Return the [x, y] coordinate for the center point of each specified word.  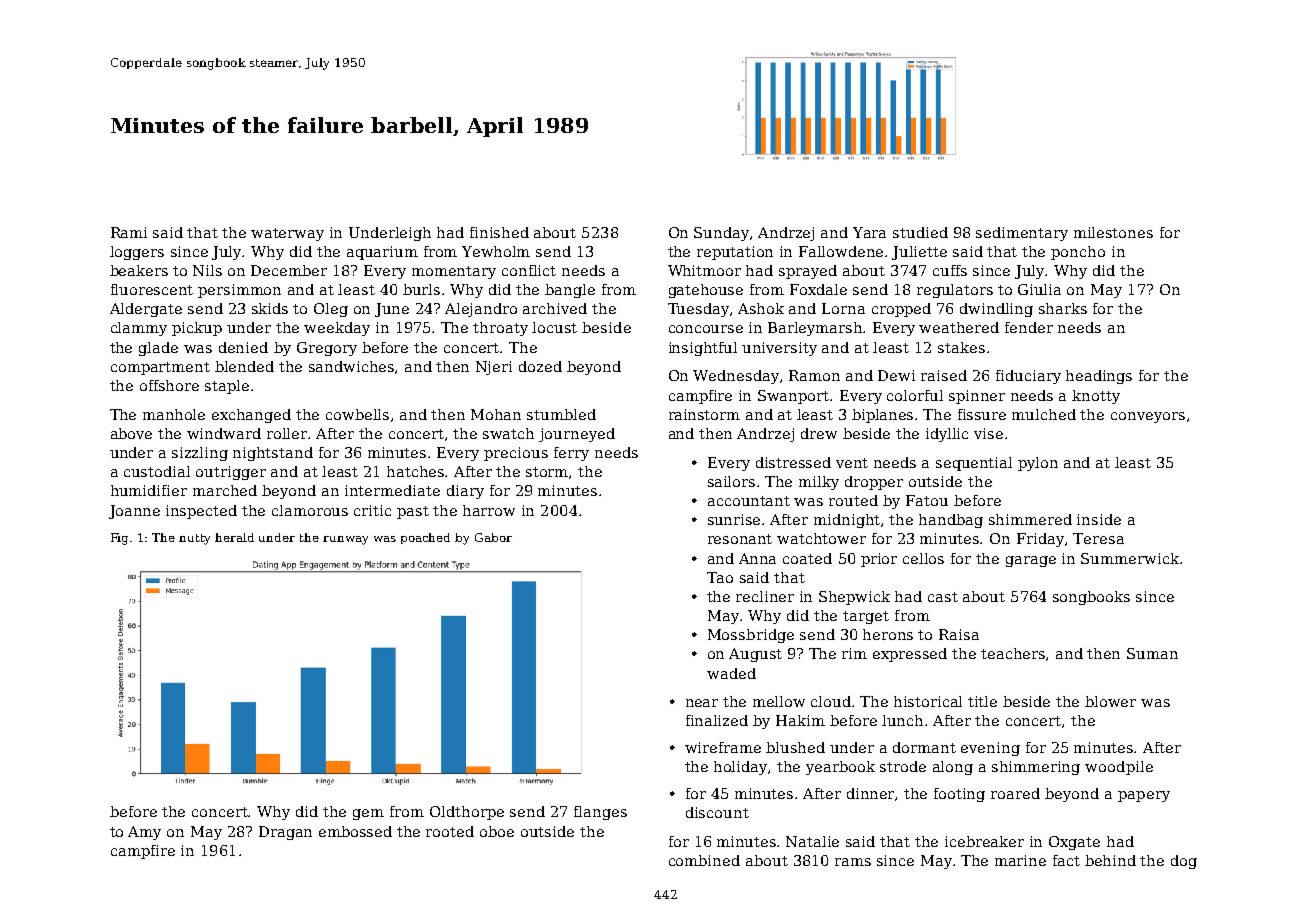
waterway [287, 234]
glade [158, 349]
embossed [355, 831]
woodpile [1119, 768]
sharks [1063, 308]
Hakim [800, 720]
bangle [570, 291]
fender [1029, 327]
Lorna [843, 308]
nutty [194, 539]
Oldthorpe [467, 813]
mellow [779, 701]
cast [943, 597]
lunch [902, 720]
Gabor [493, 537]
